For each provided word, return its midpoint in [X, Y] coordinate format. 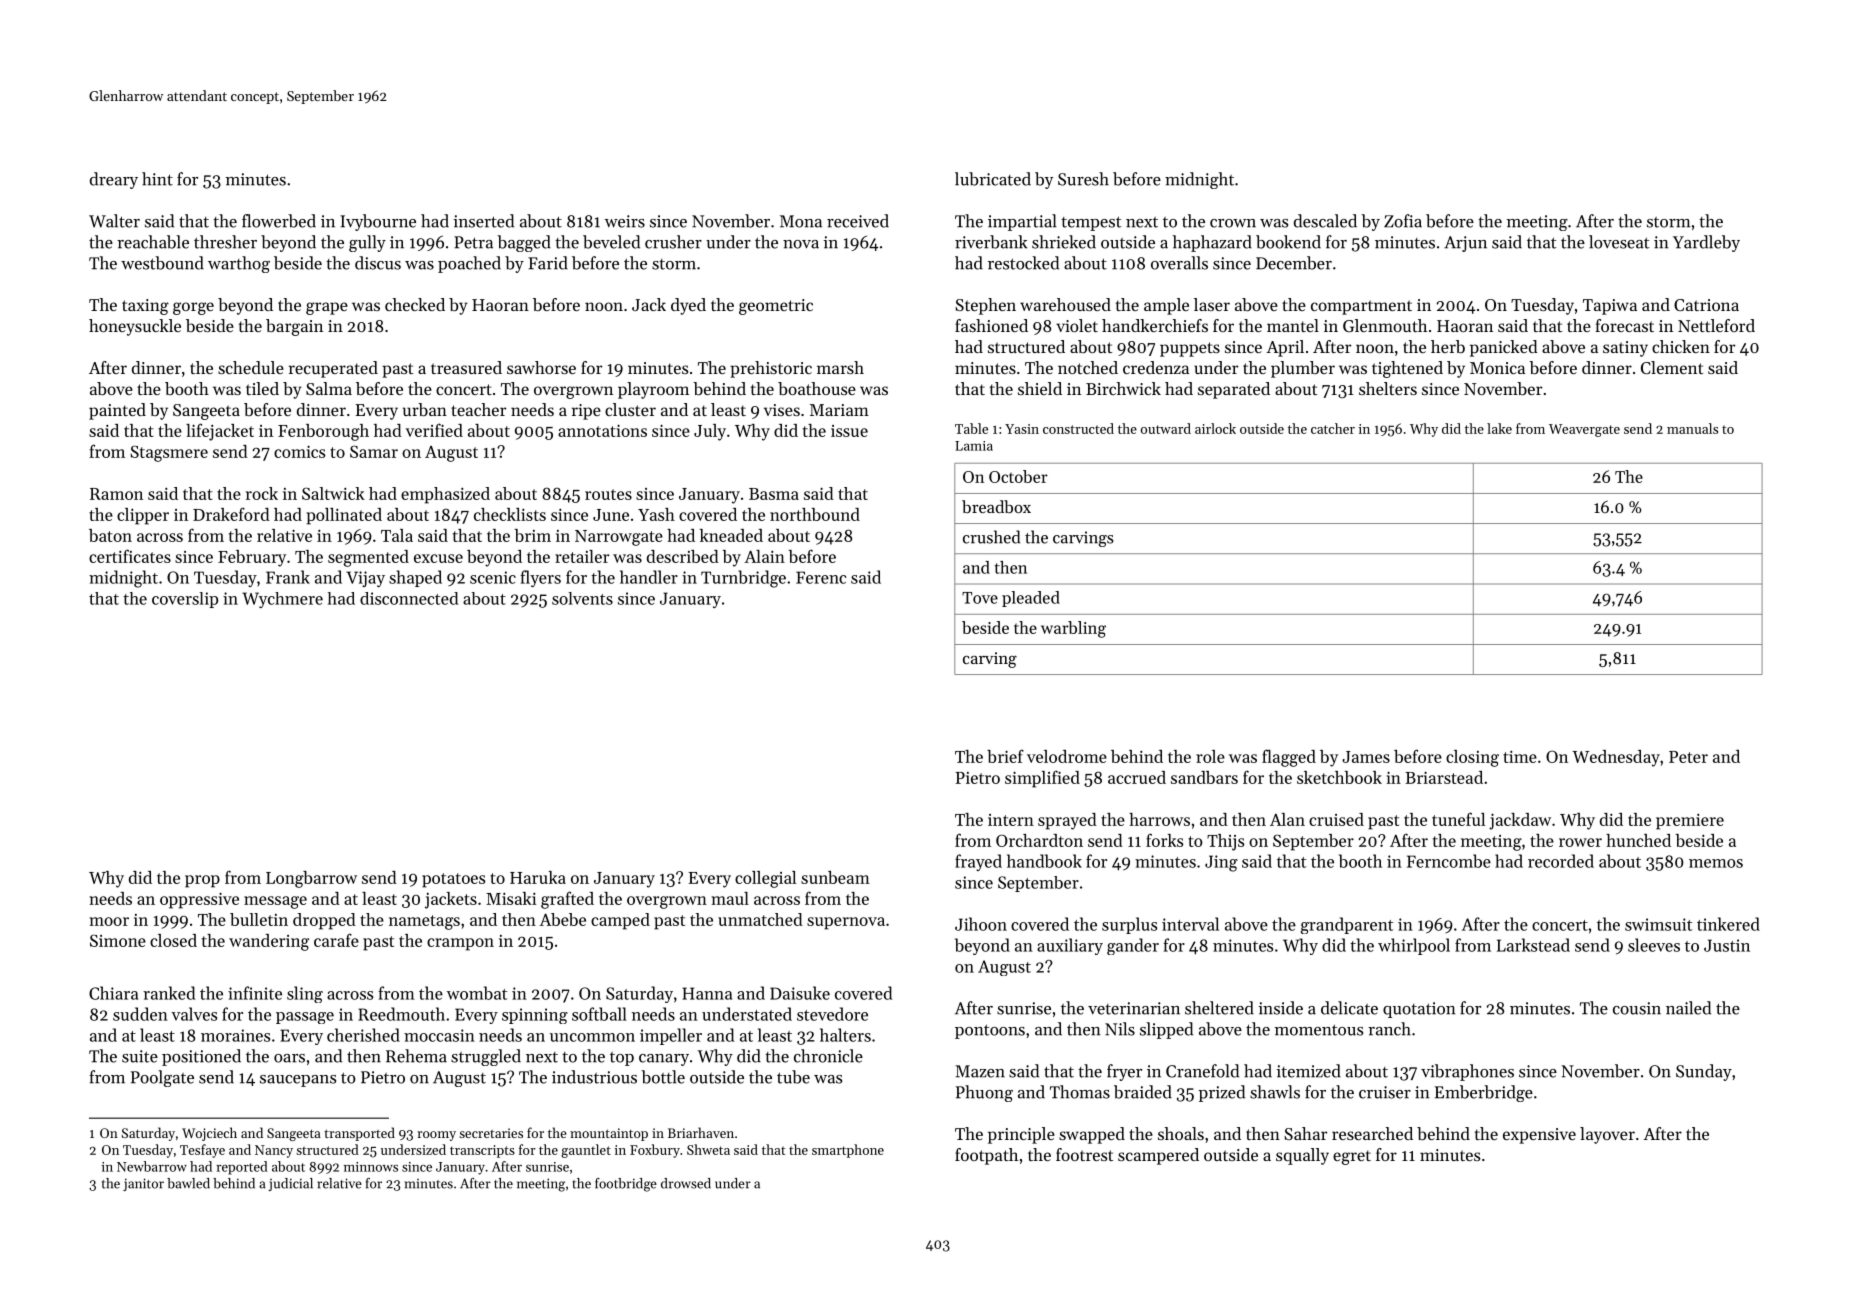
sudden [140, 1014]
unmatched [760, 919]
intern [1011, 820]
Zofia [1403, 221]
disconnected [409, 598]
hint [157, 179]
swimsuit [1658, 924]
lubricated [993, 179]
